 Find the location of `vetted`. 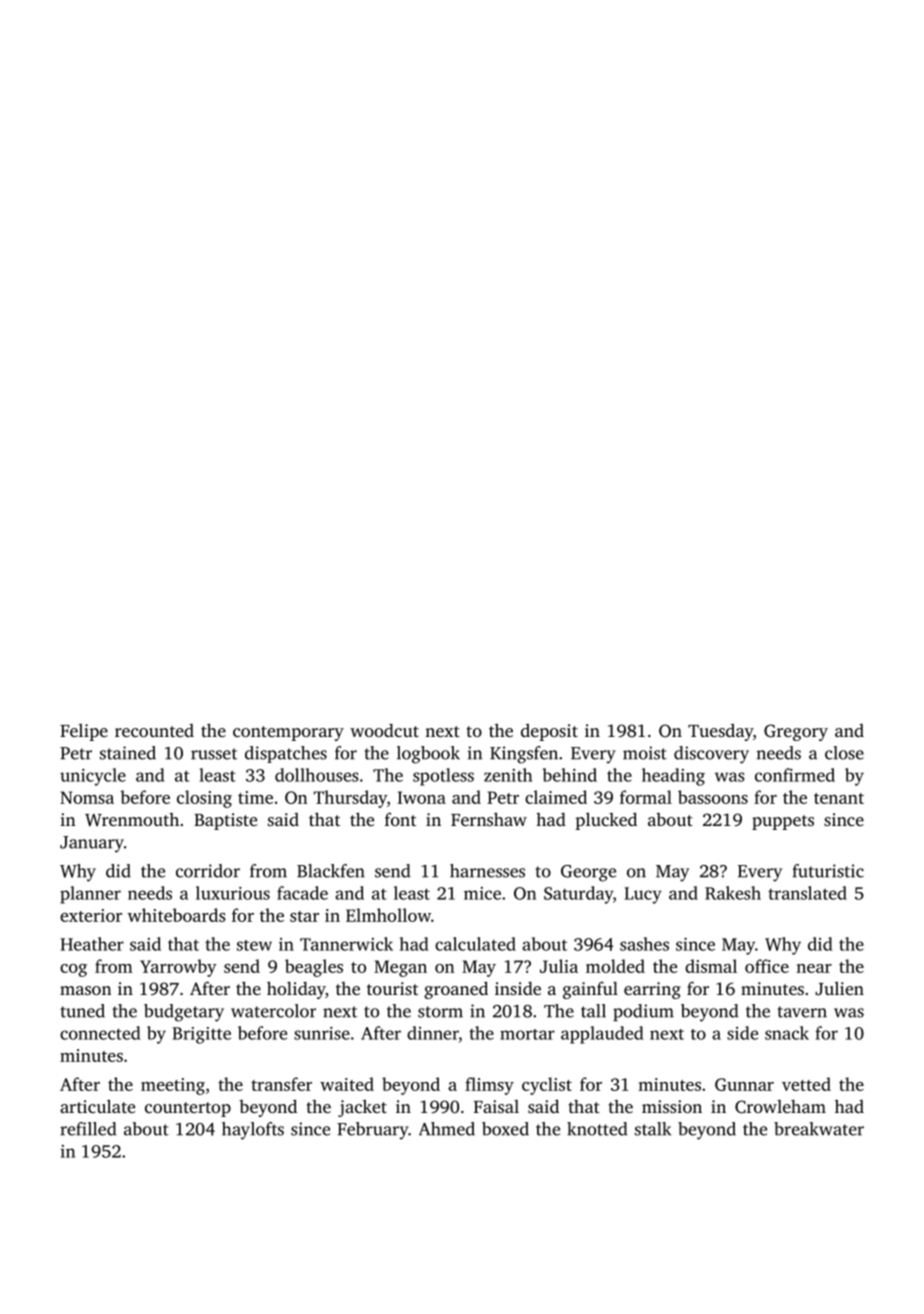

vetted is located at coordinates (806, 1084).
